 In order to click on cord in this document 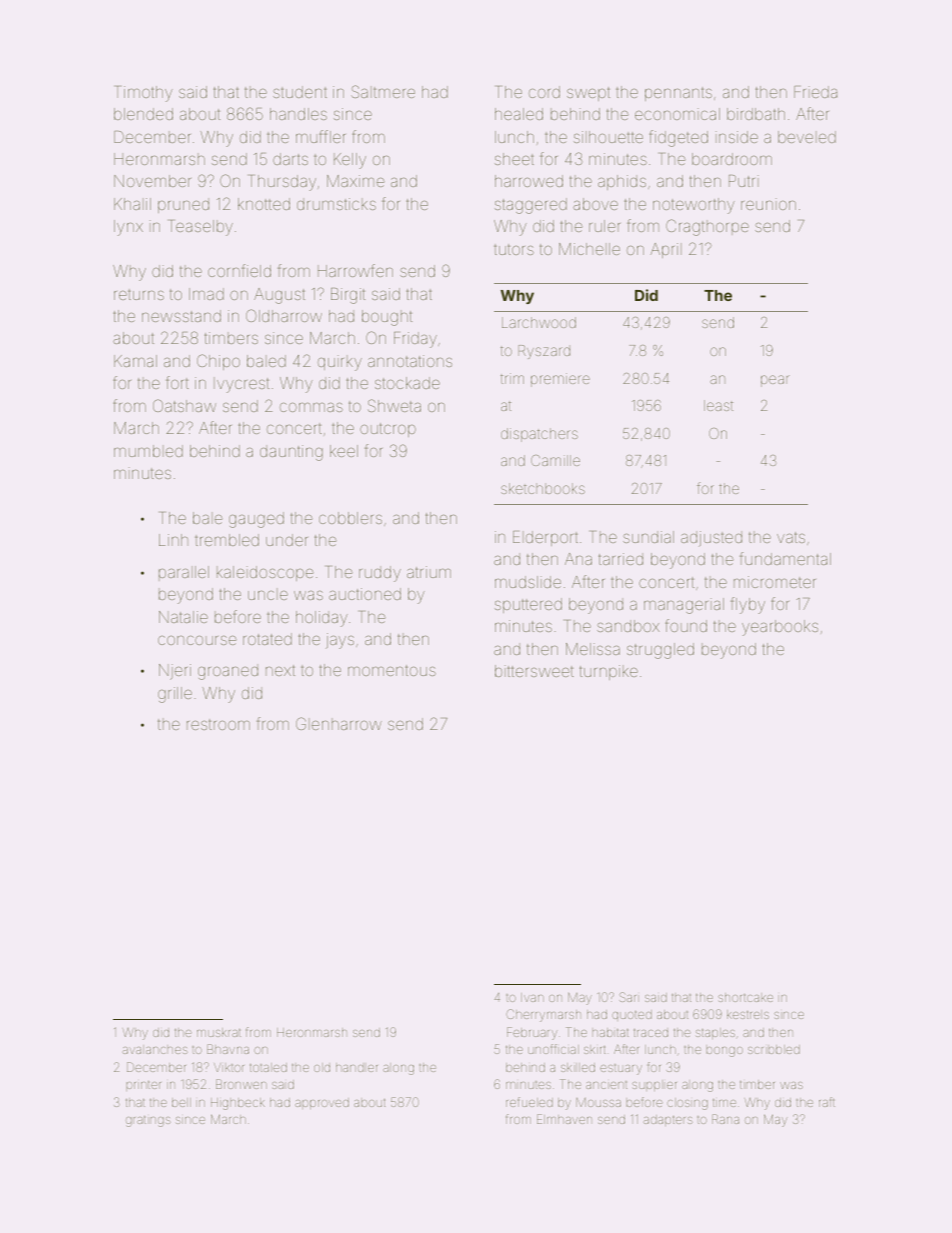, I will do `click(544, 92)`.
